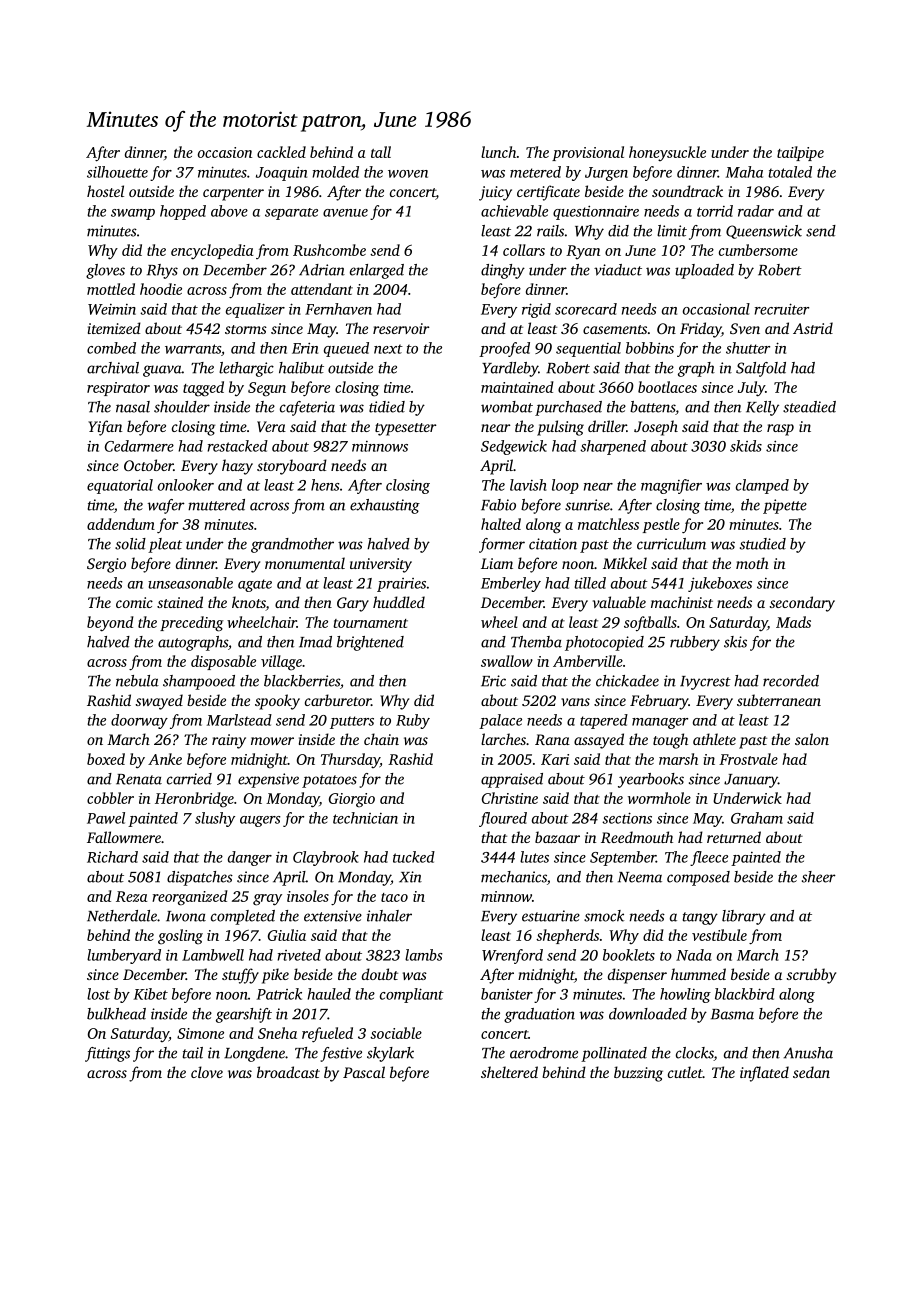  I want to click on tagged, so click(203, 389).
